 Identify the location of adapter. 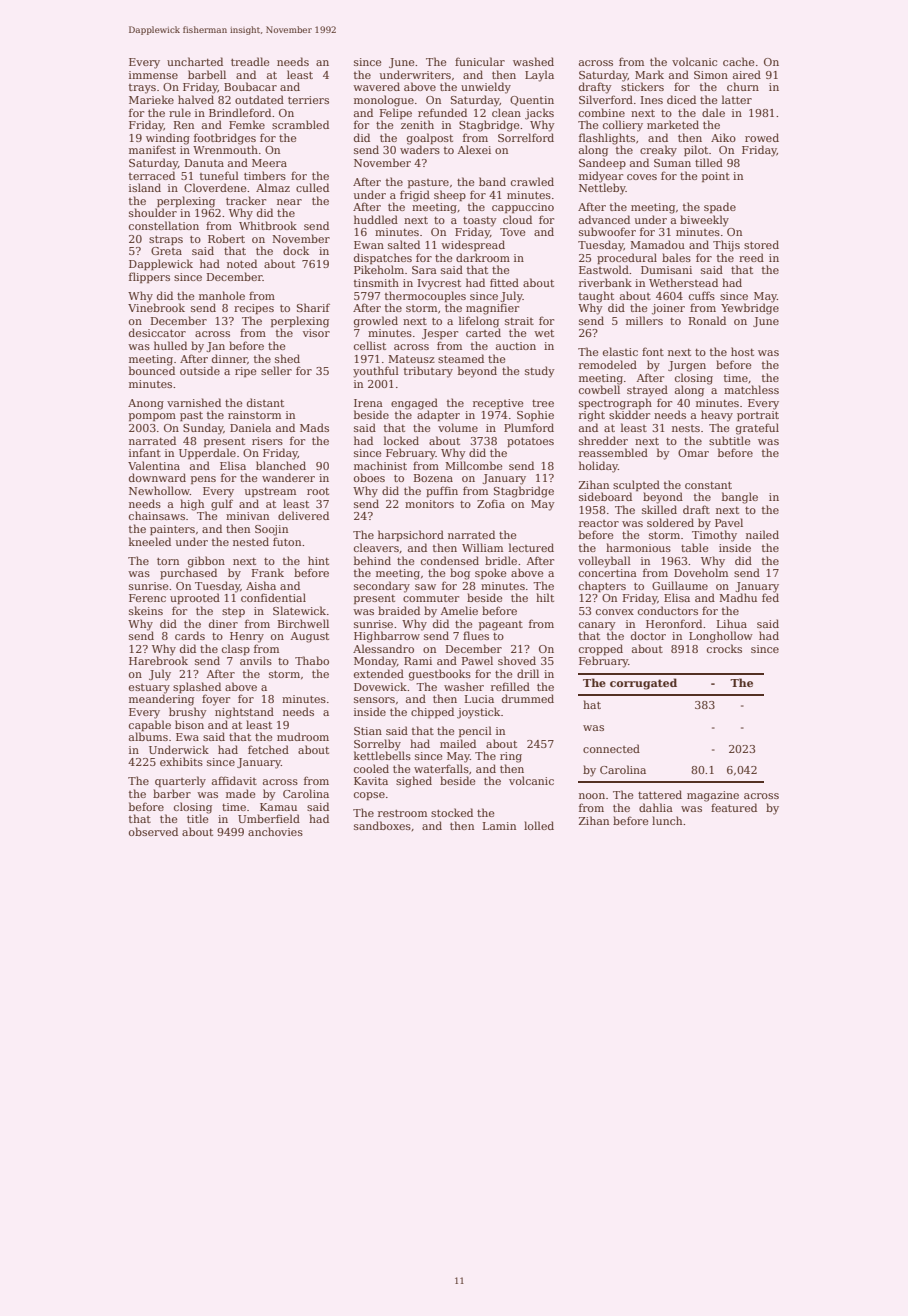
(438, 415).
